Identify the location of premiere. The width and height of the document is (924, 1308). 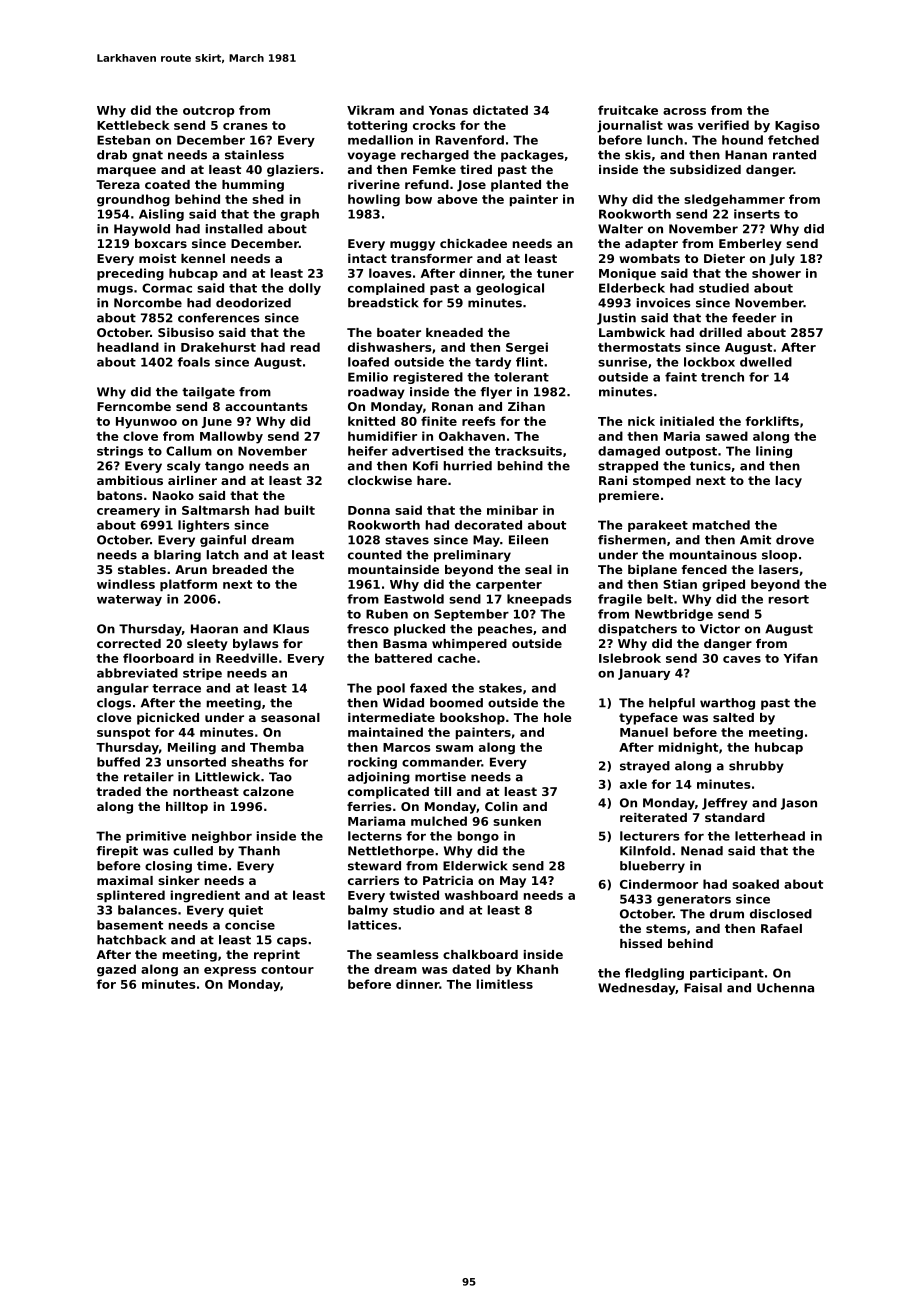
(629, 497).
